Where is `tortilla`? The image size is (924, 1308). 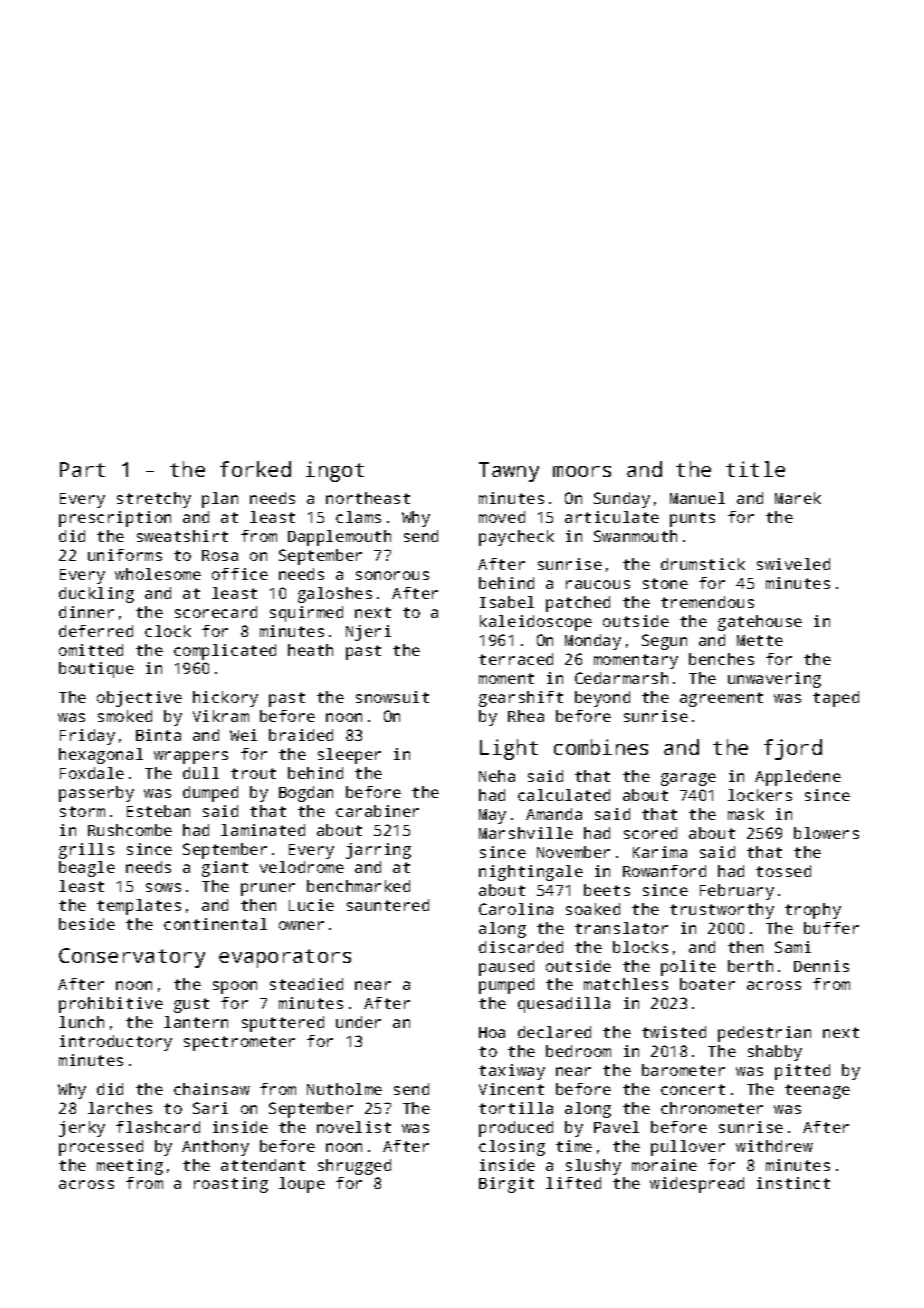 tortilla is located at coordinates (516, 1108).
